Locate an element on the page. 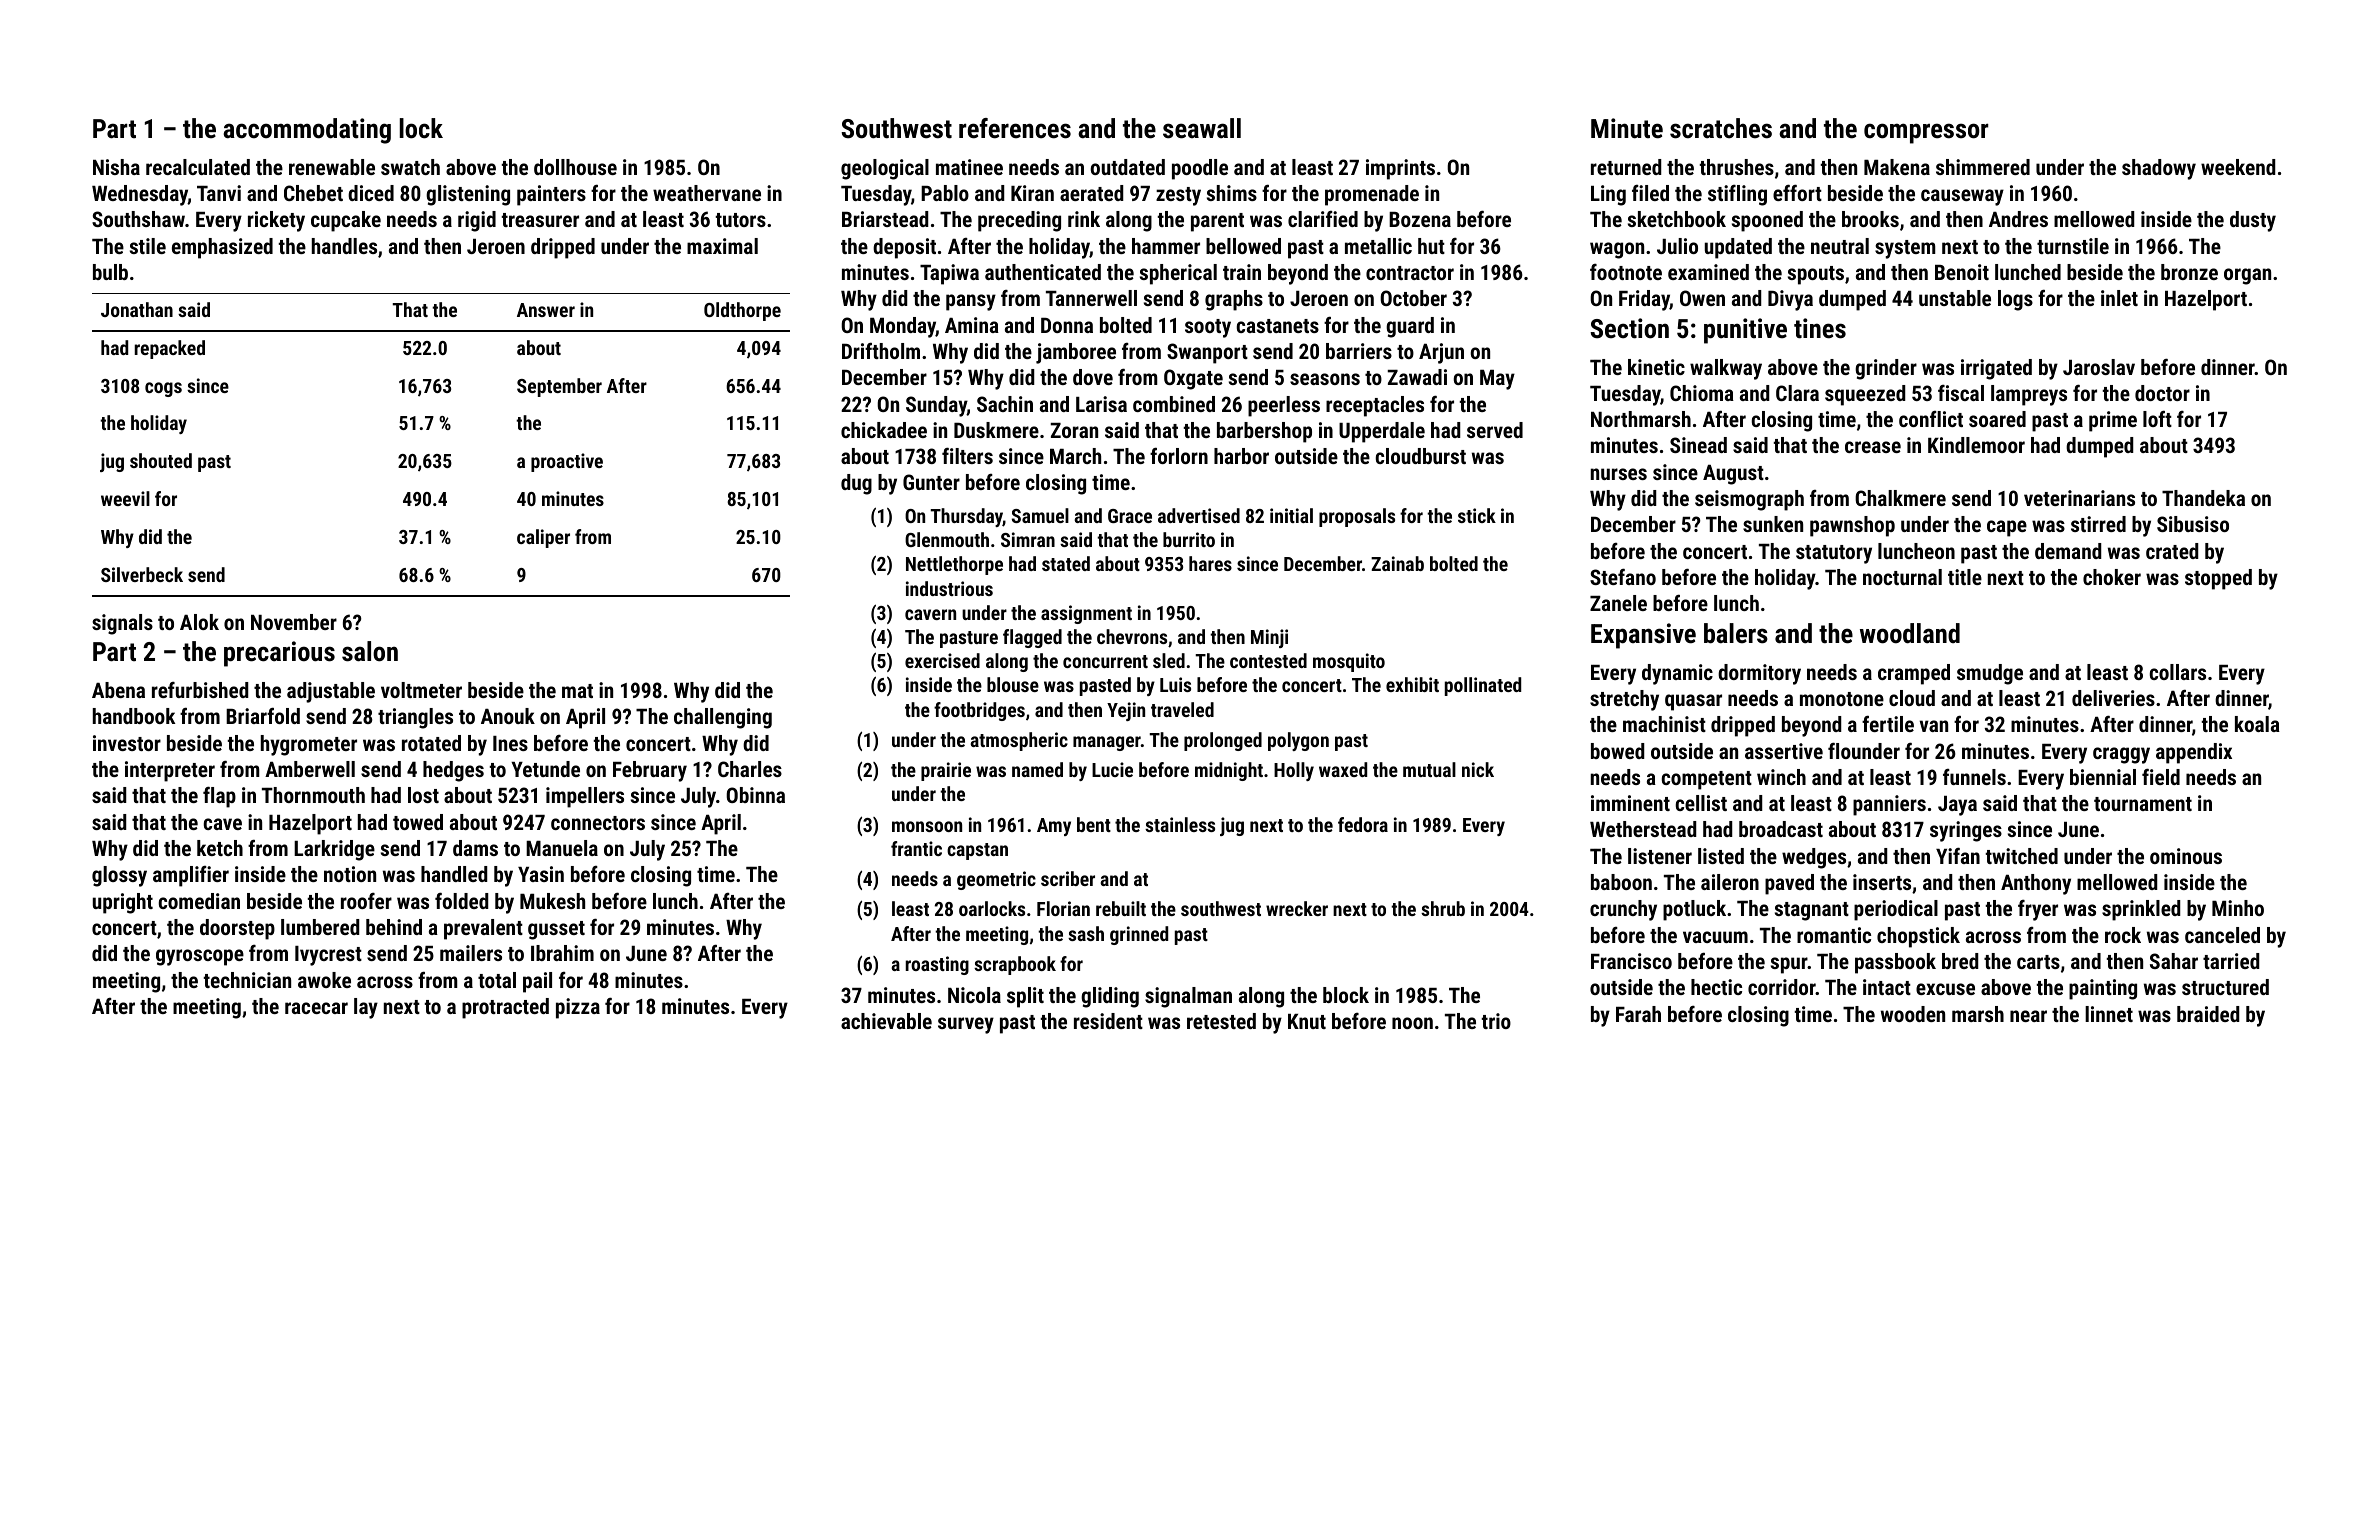 The height and width of the image is (1540, 2380). Driftholm is located at coordinates (881, 350).
